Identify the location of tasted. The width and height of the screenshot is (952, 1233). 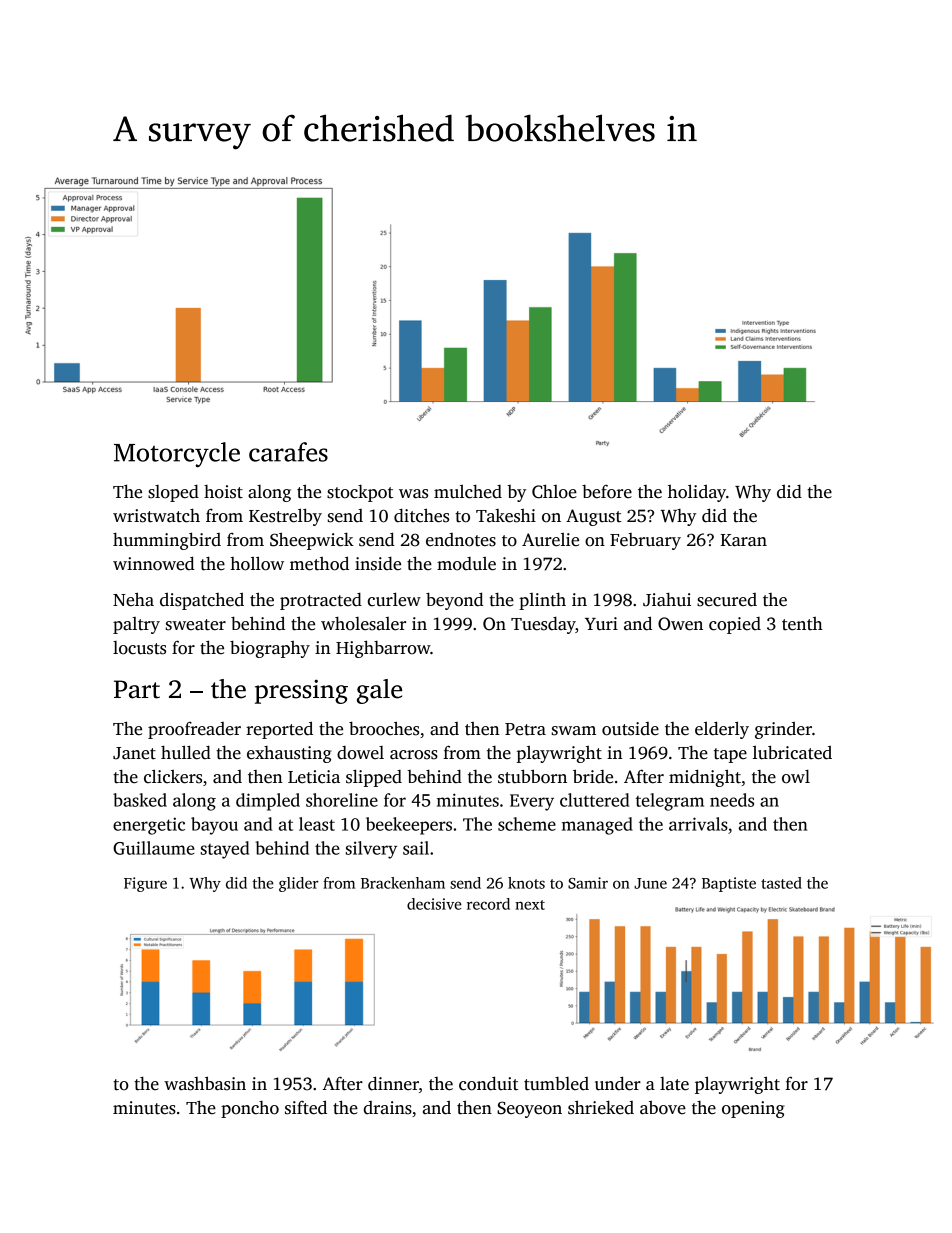
(781, 883).
